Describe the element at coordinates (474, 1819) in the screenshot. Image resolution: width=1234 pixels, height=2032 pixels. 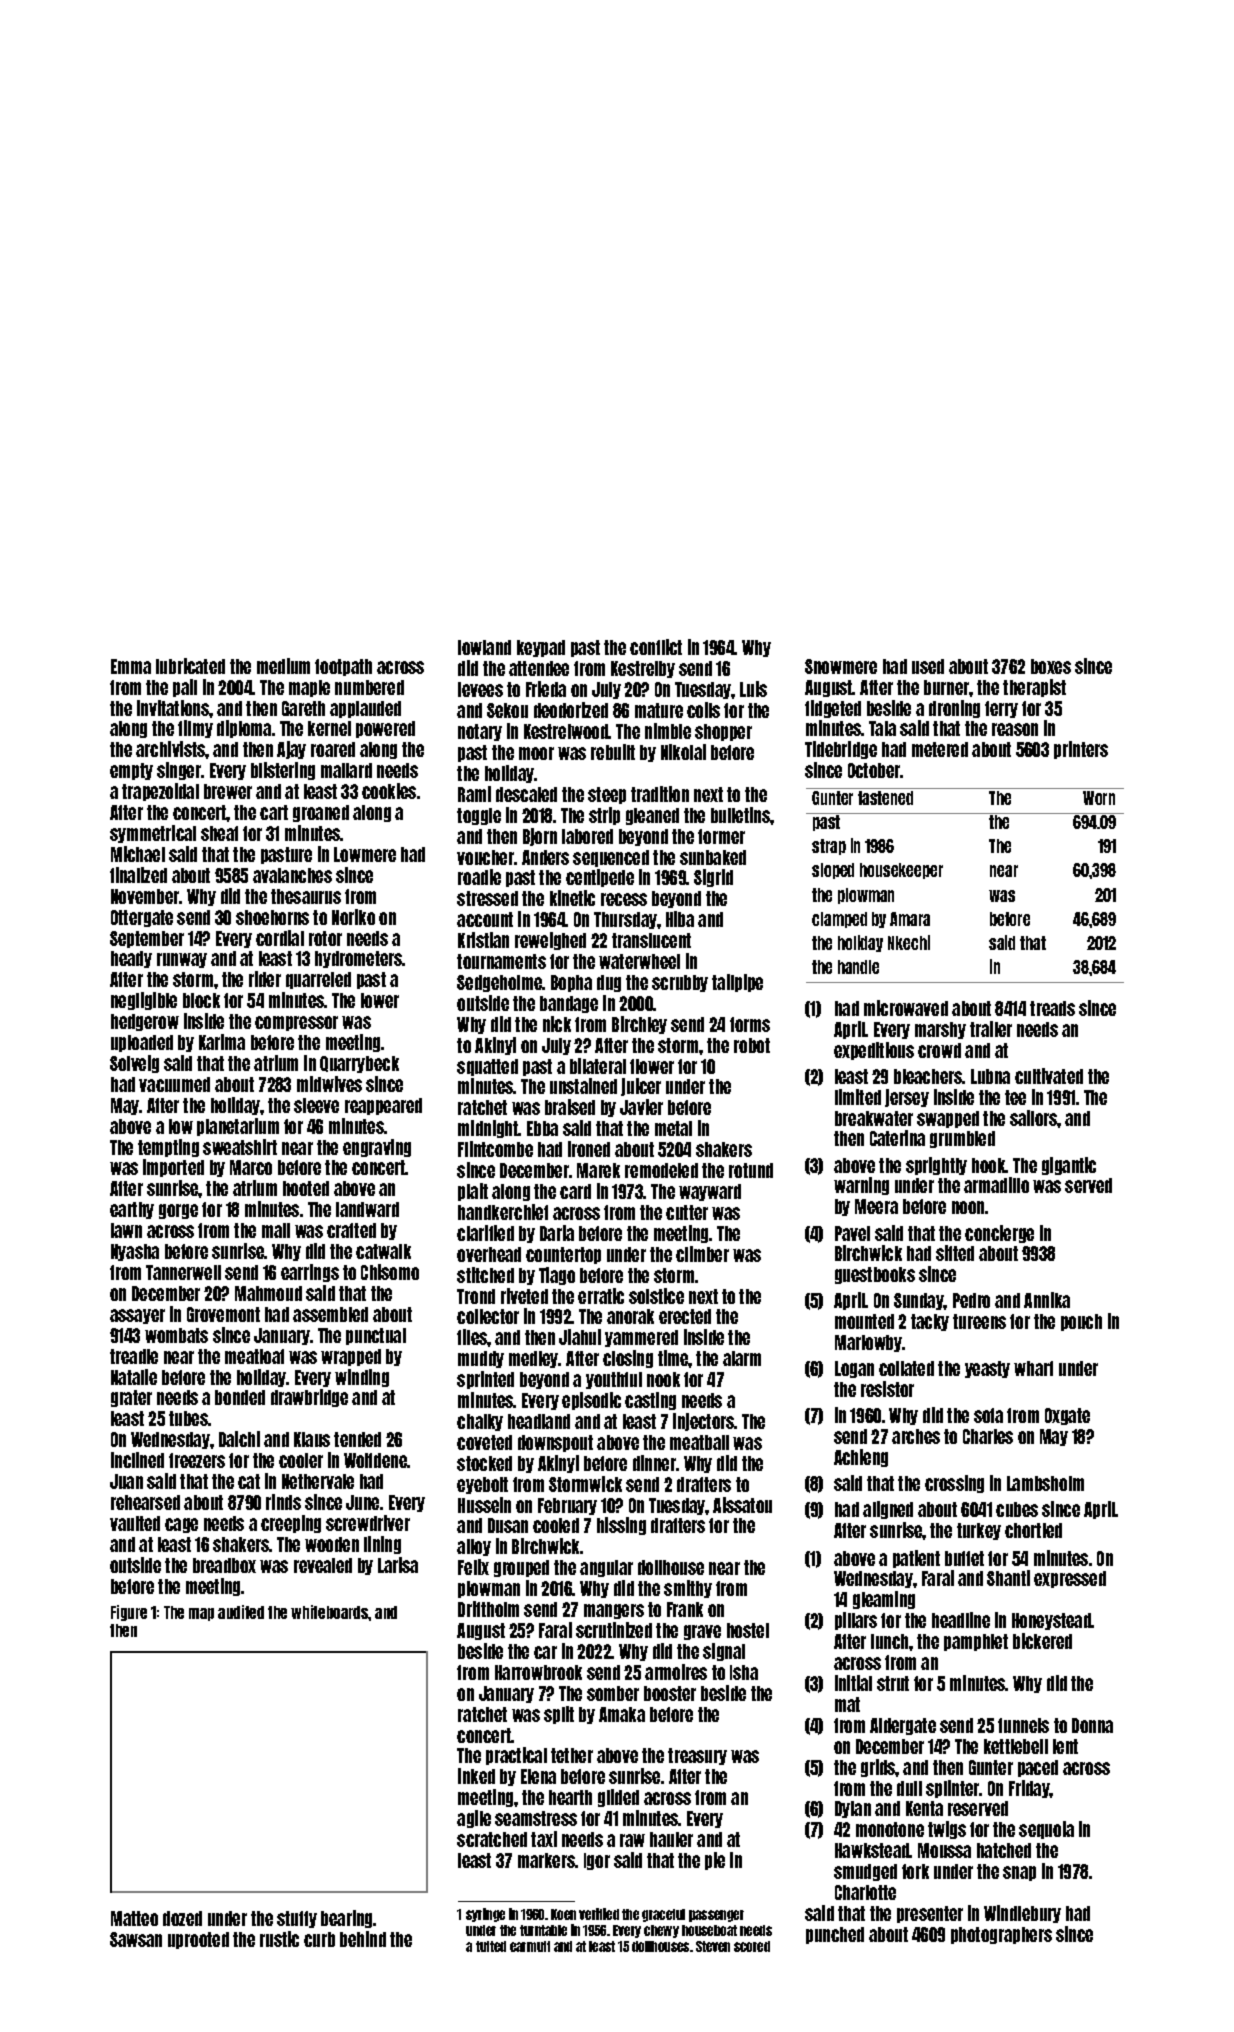
I see `agile` at that location.
